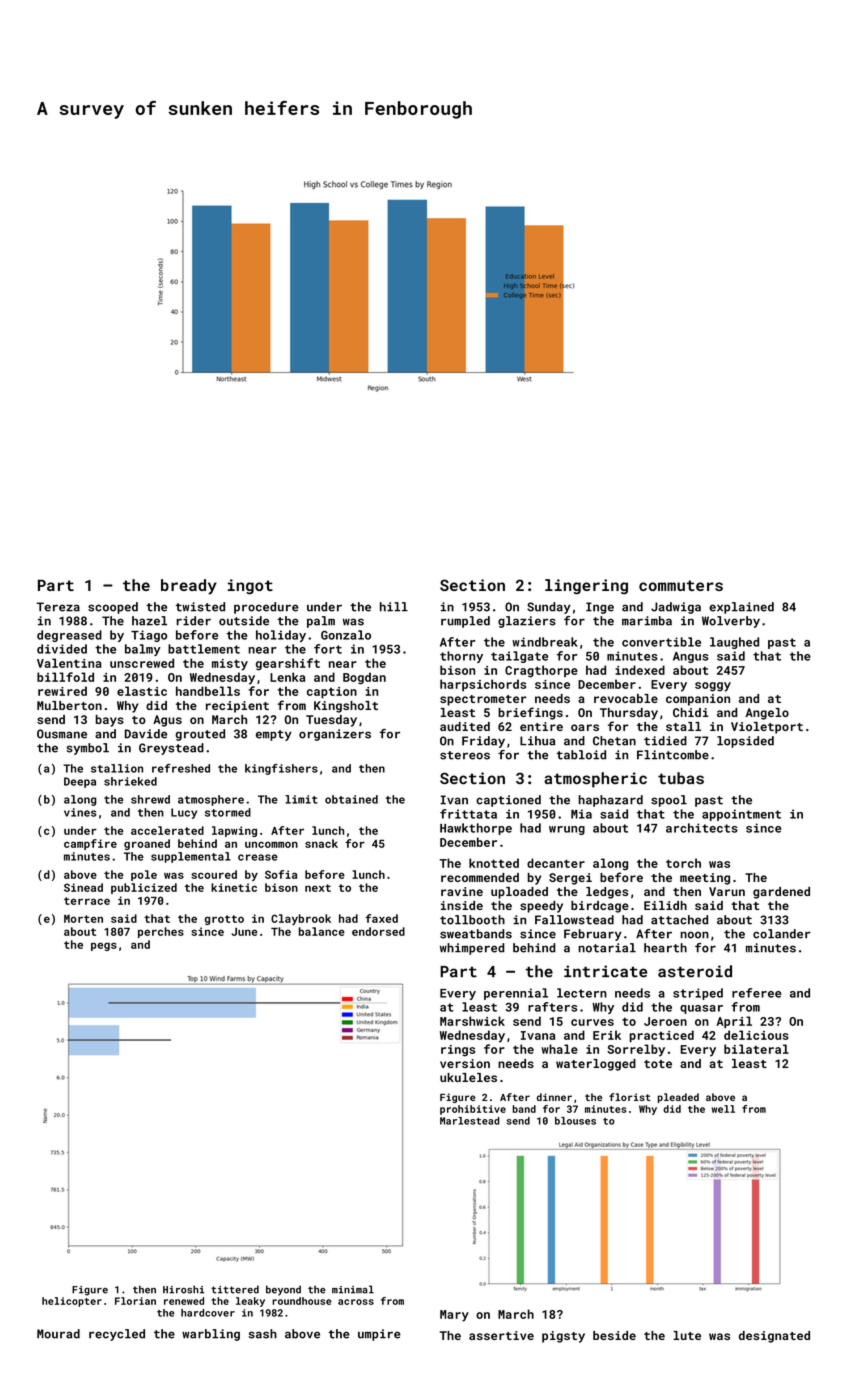 Image resolution: width=849 pixels, height=1400 pixels. Describe the element at coordinates (575, 1121) in the screenshot. I see `blouses` at that location.
